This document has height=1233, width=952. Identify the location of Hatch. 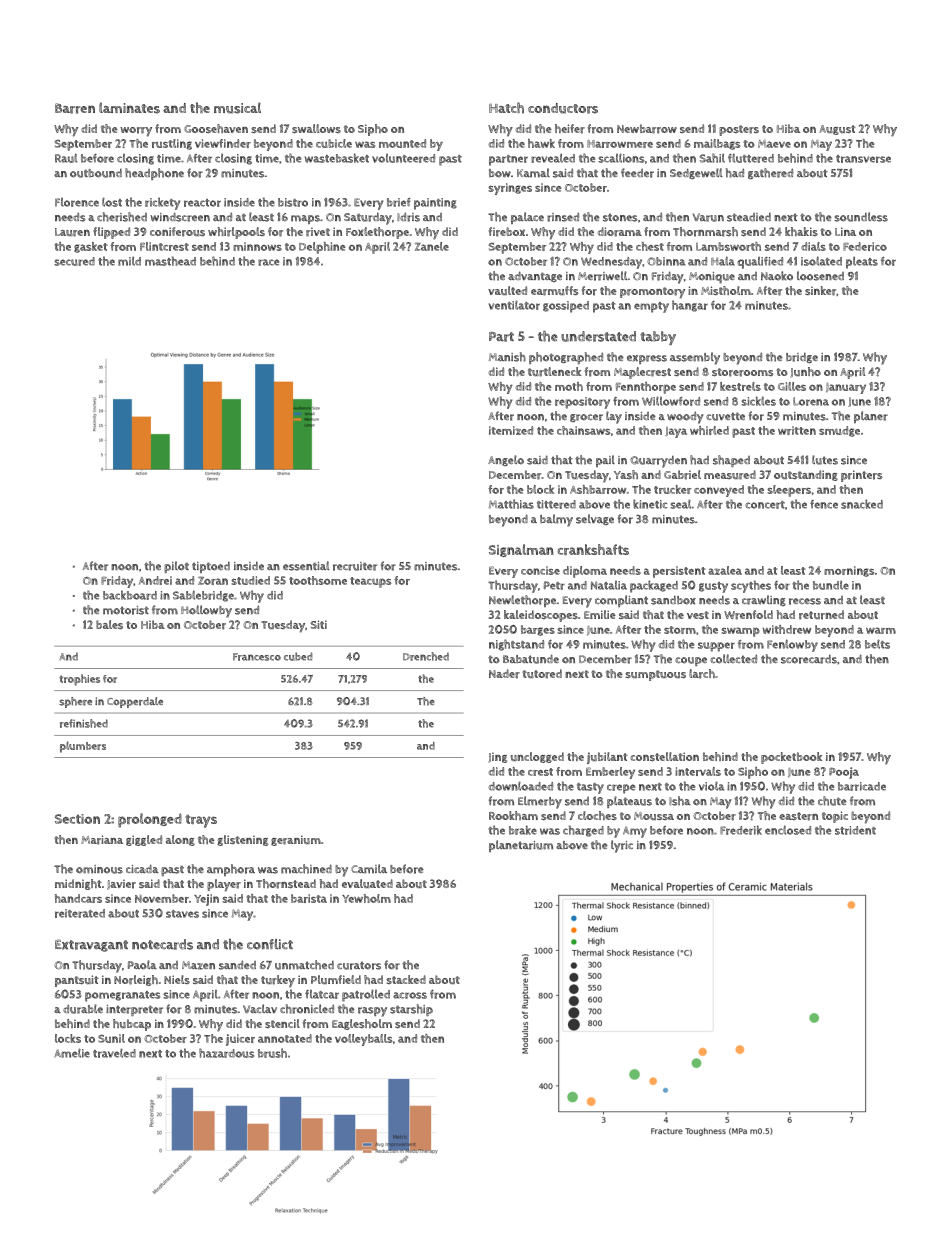
(506, 108).
